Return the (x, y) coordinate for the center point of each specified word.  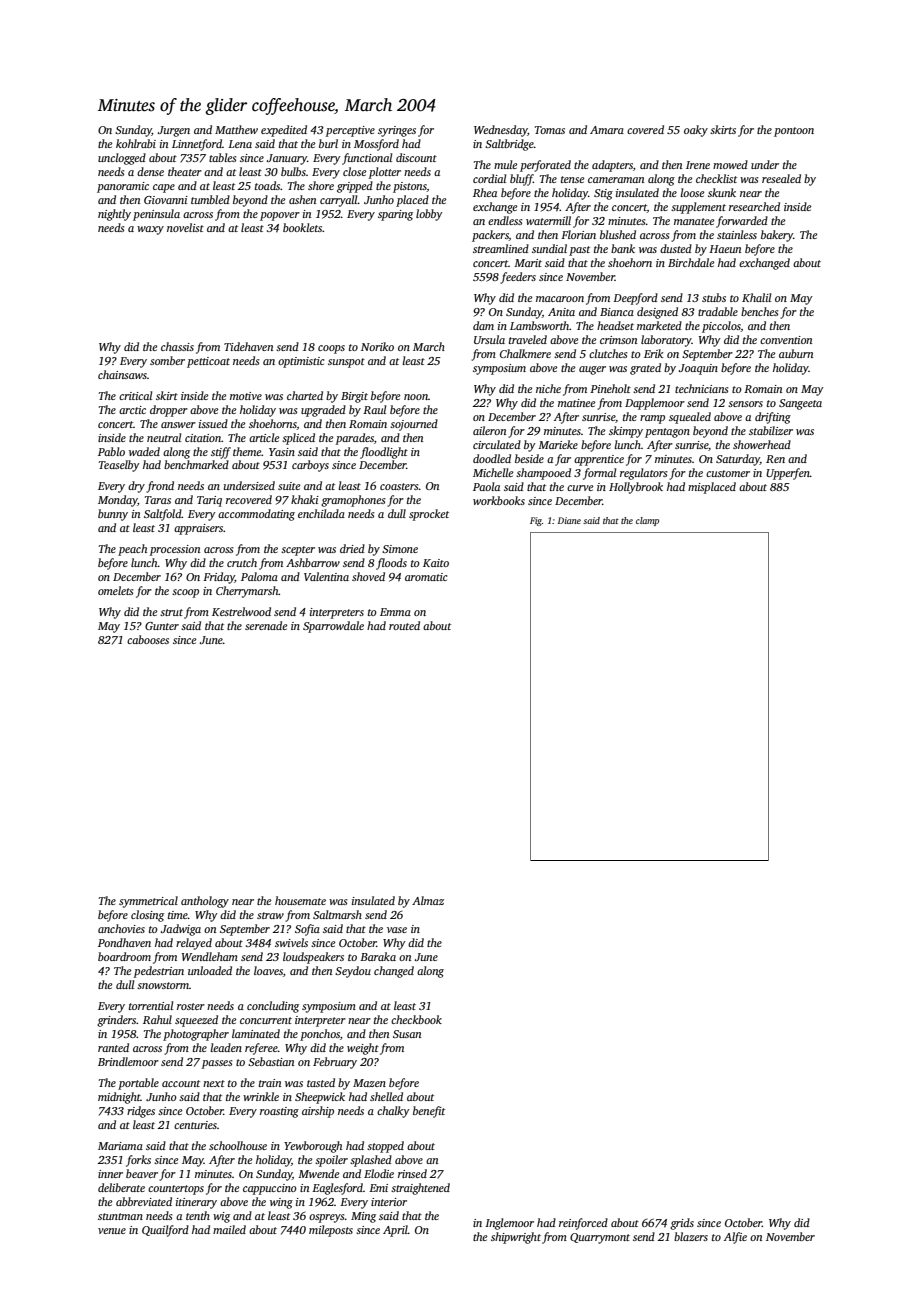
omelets (115, 590)
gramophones (353, 501)
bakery (777, 236)
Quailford (165, 1231)
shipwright (516, 1238)
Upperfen (788, 474)
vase (397, 930)
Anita (561, 312)
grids (682, 1224)
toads (267, 185)
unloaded (210, 970)
